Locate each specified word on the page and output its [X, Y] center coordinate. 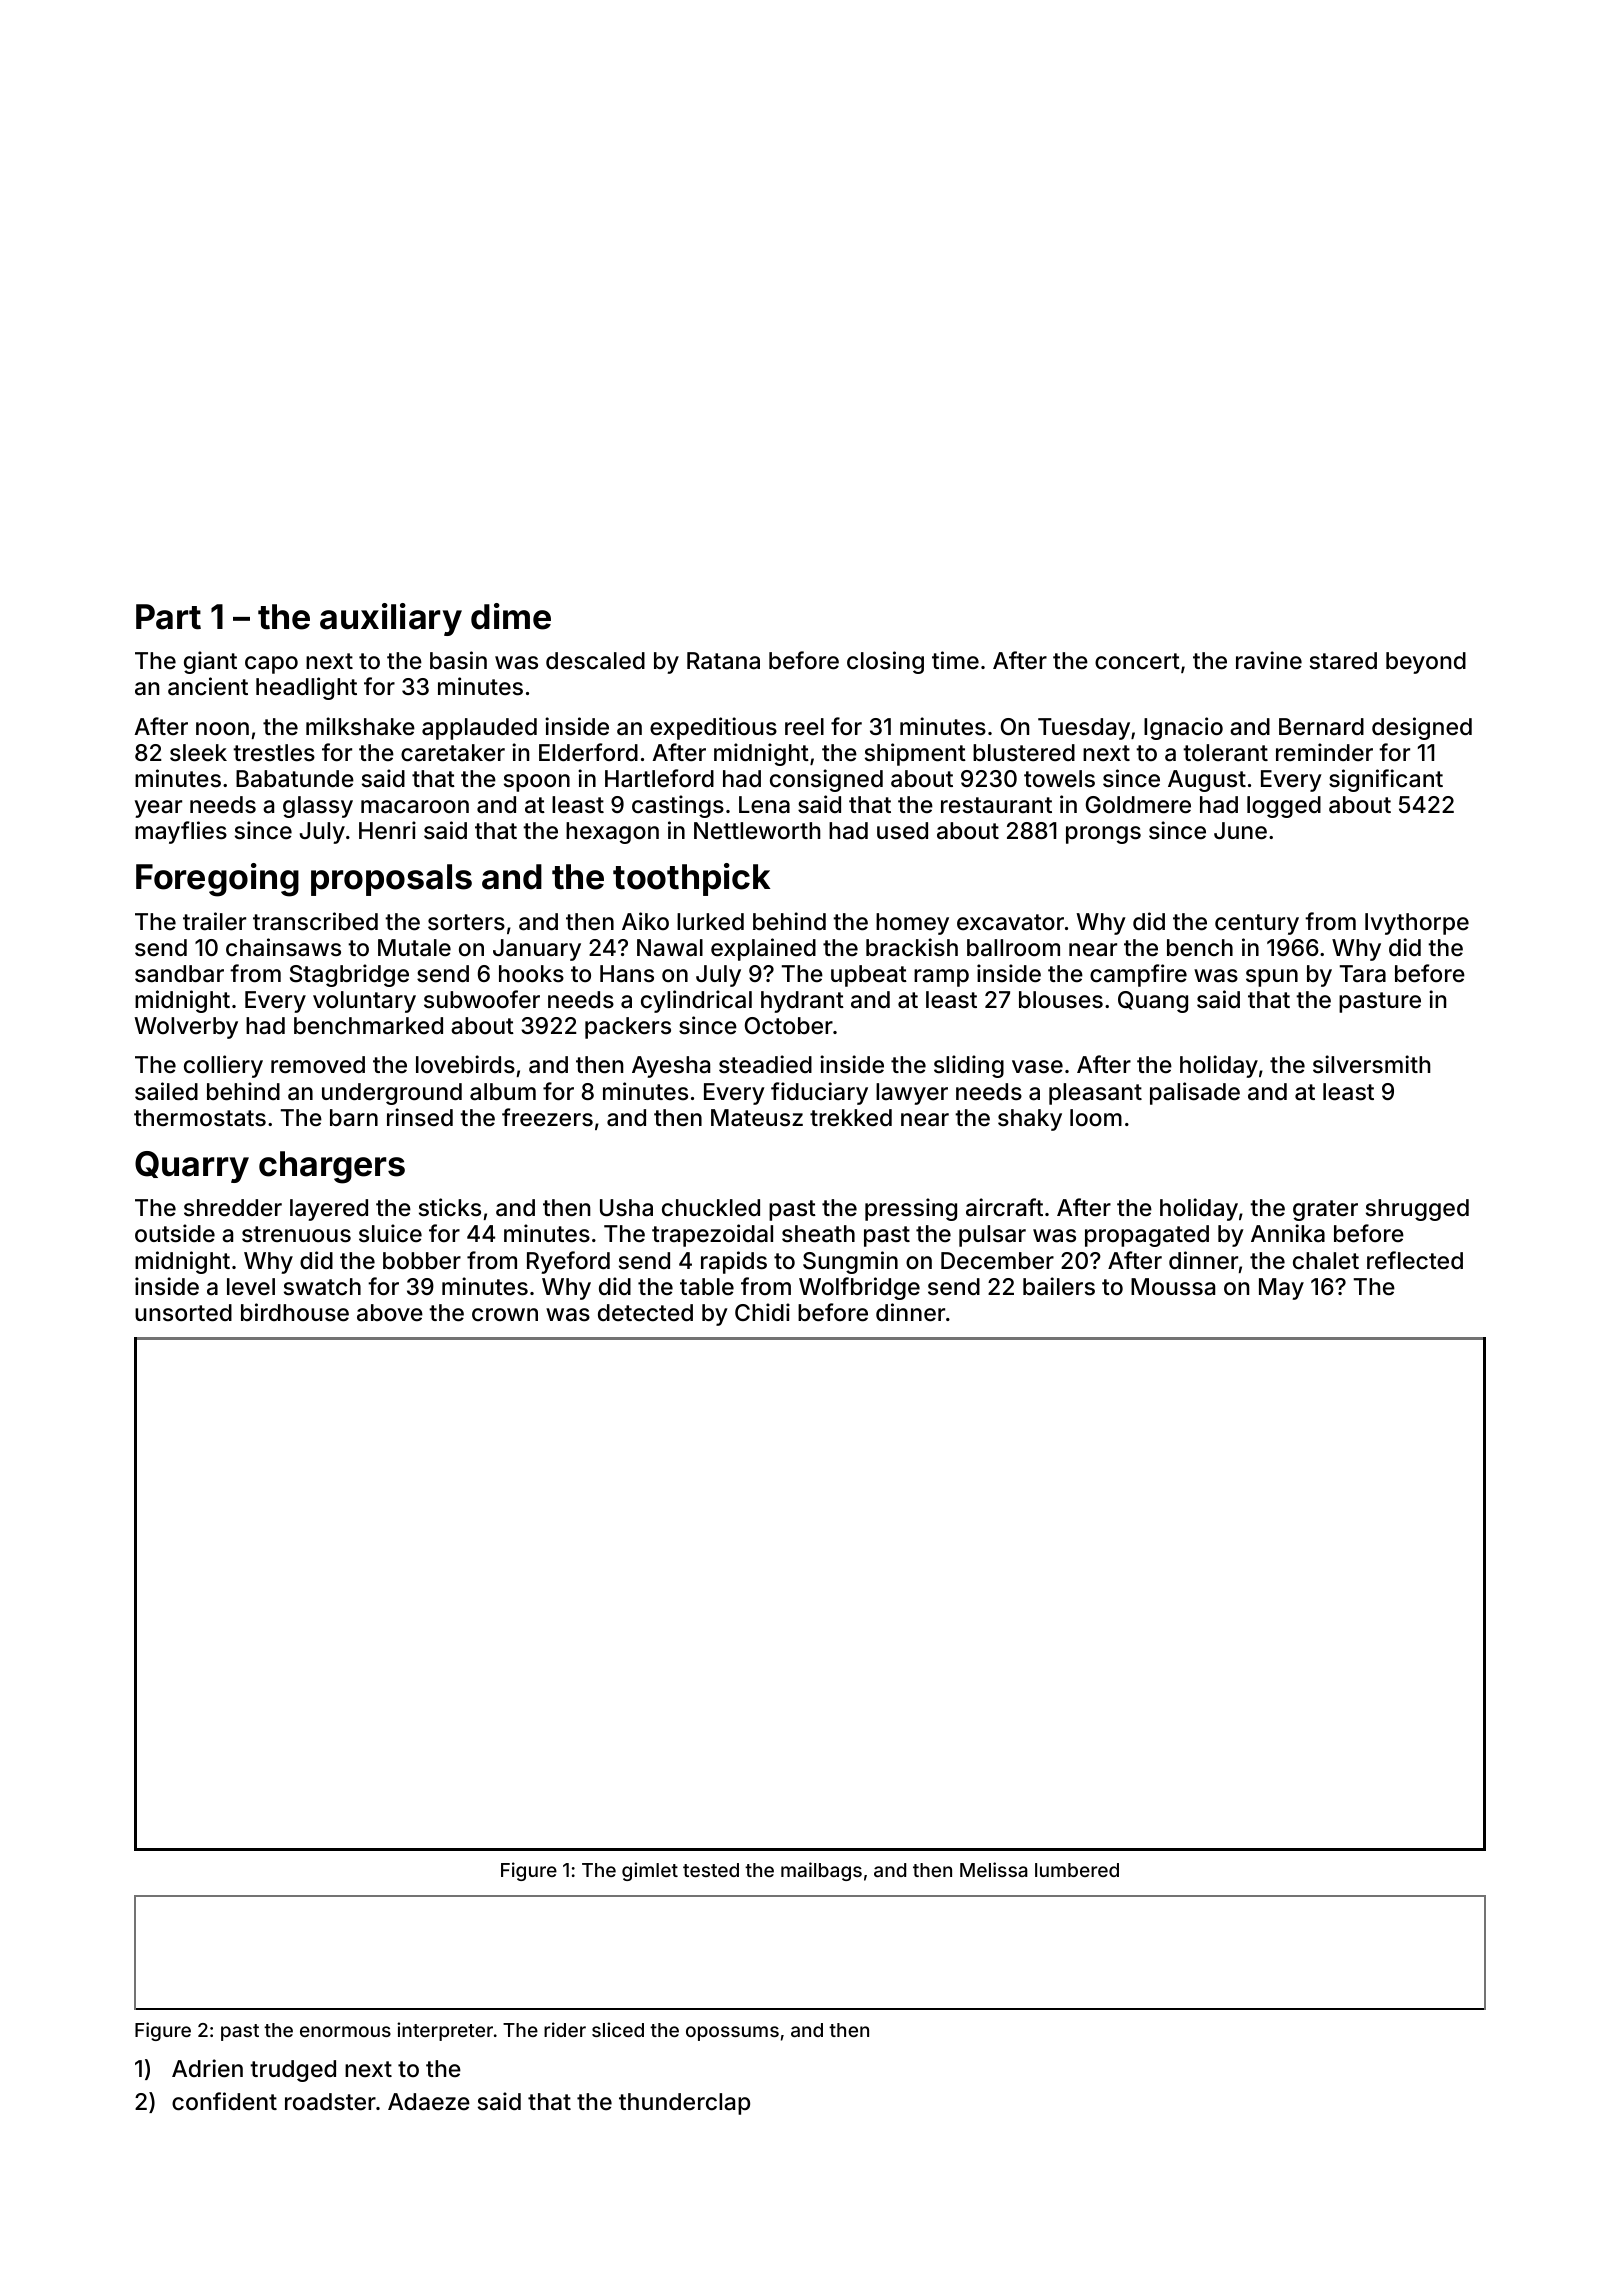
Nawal [670, 948]
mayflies [181, 832]
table [707, 1287]
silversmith [1371, 1064]
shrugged [1417, 1210]
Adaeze [429, 2102]
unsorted [183, 1313]
